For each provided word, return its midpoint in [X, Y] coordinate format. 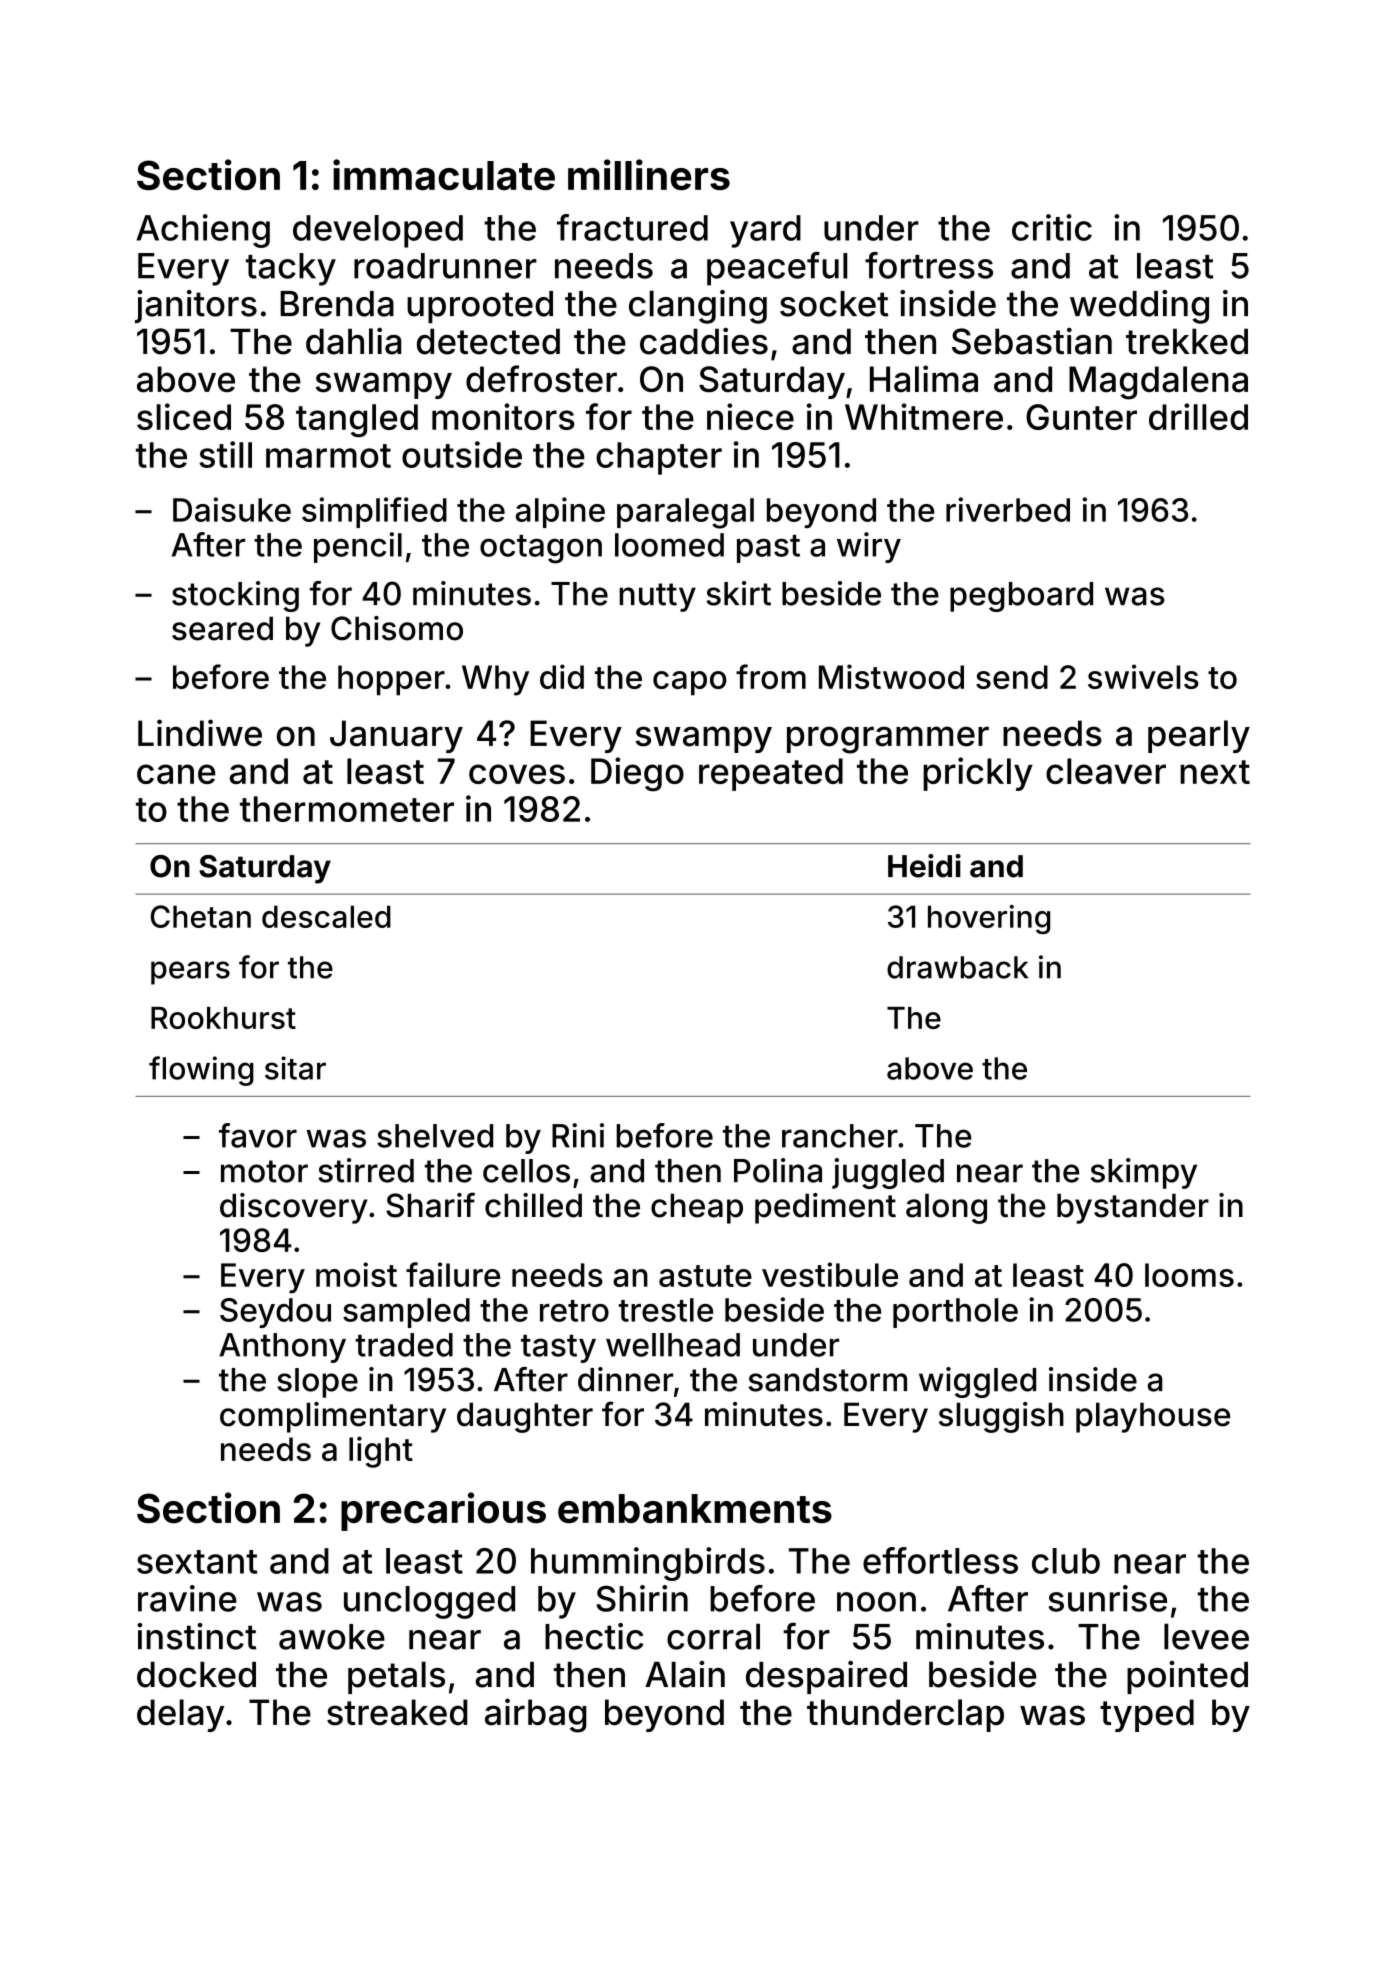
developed [378, 231]
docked [196, 1675]
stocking [235, 596]
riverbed [1008, 509]
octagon [541, 549]
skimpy [1144, 1173]
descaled [326, 916]
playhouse [1153, 1417]
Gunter [1081, 417]
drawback [957, 967]
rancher [840, 1136]
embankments [695, 1509]
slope [317, 1383]
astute [705, 1276]
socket [834, 304]
